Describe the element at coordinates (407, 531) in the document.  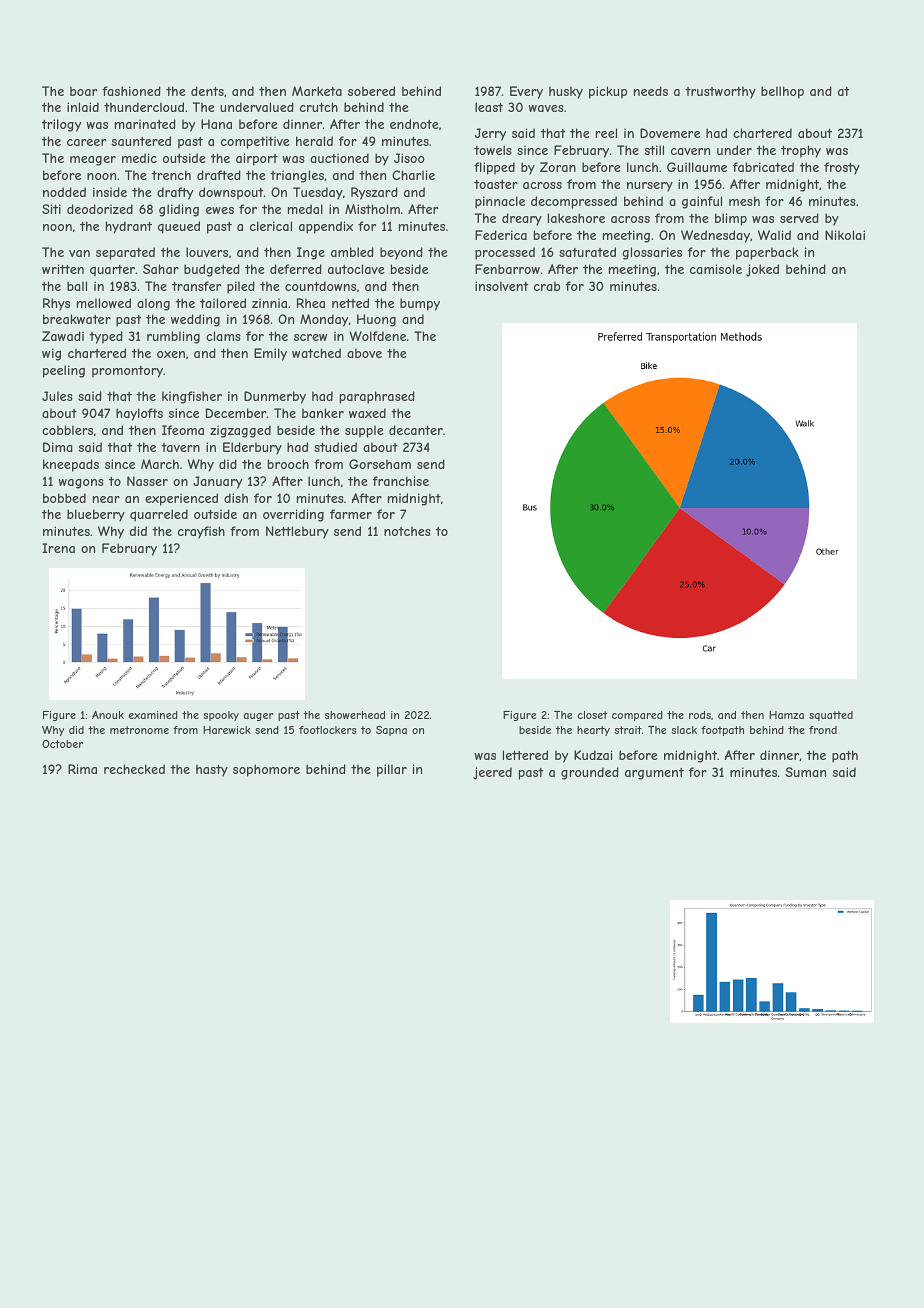
I see `notches` at that location.
